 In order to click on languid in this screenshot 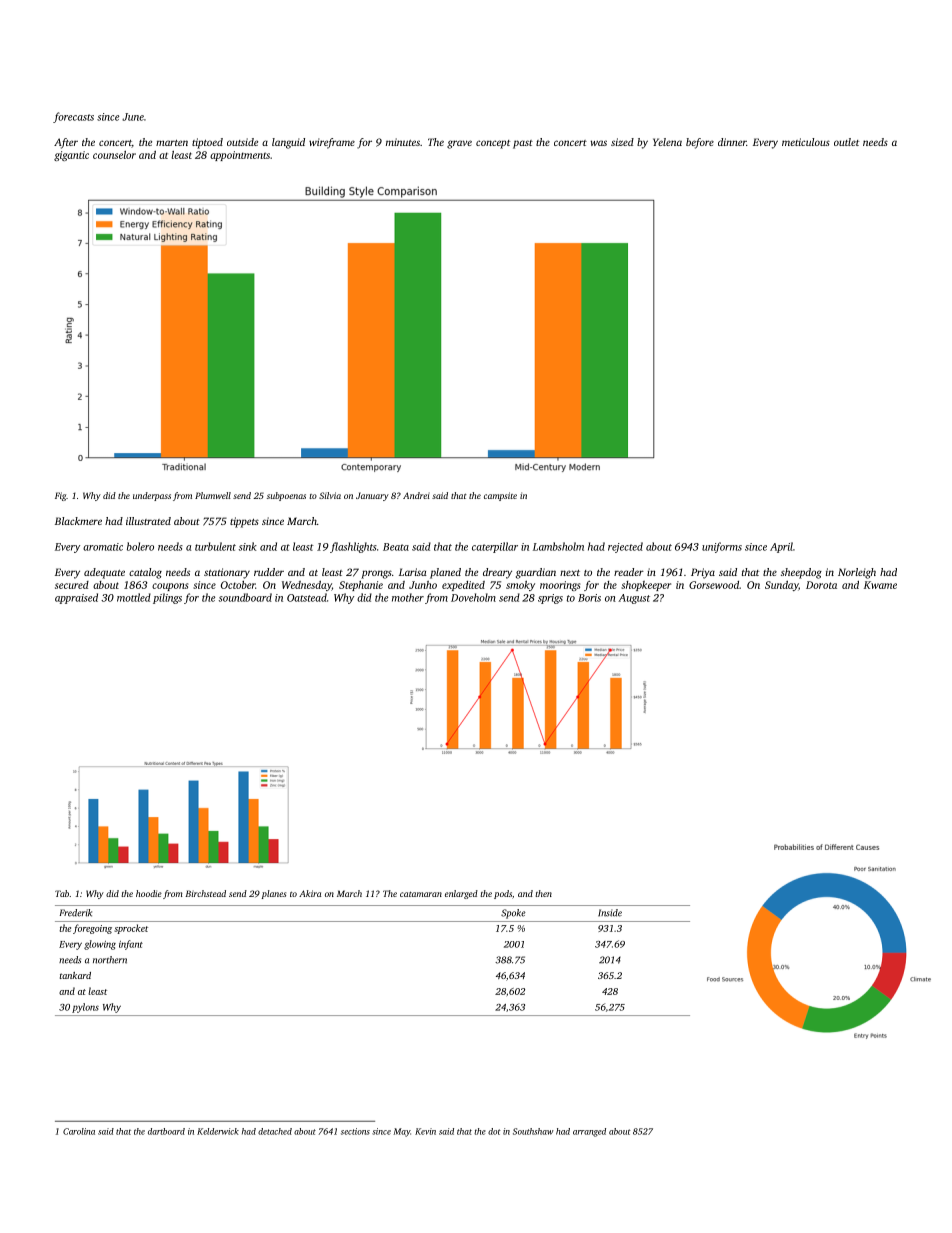, I will do `click(288, 143)`.
